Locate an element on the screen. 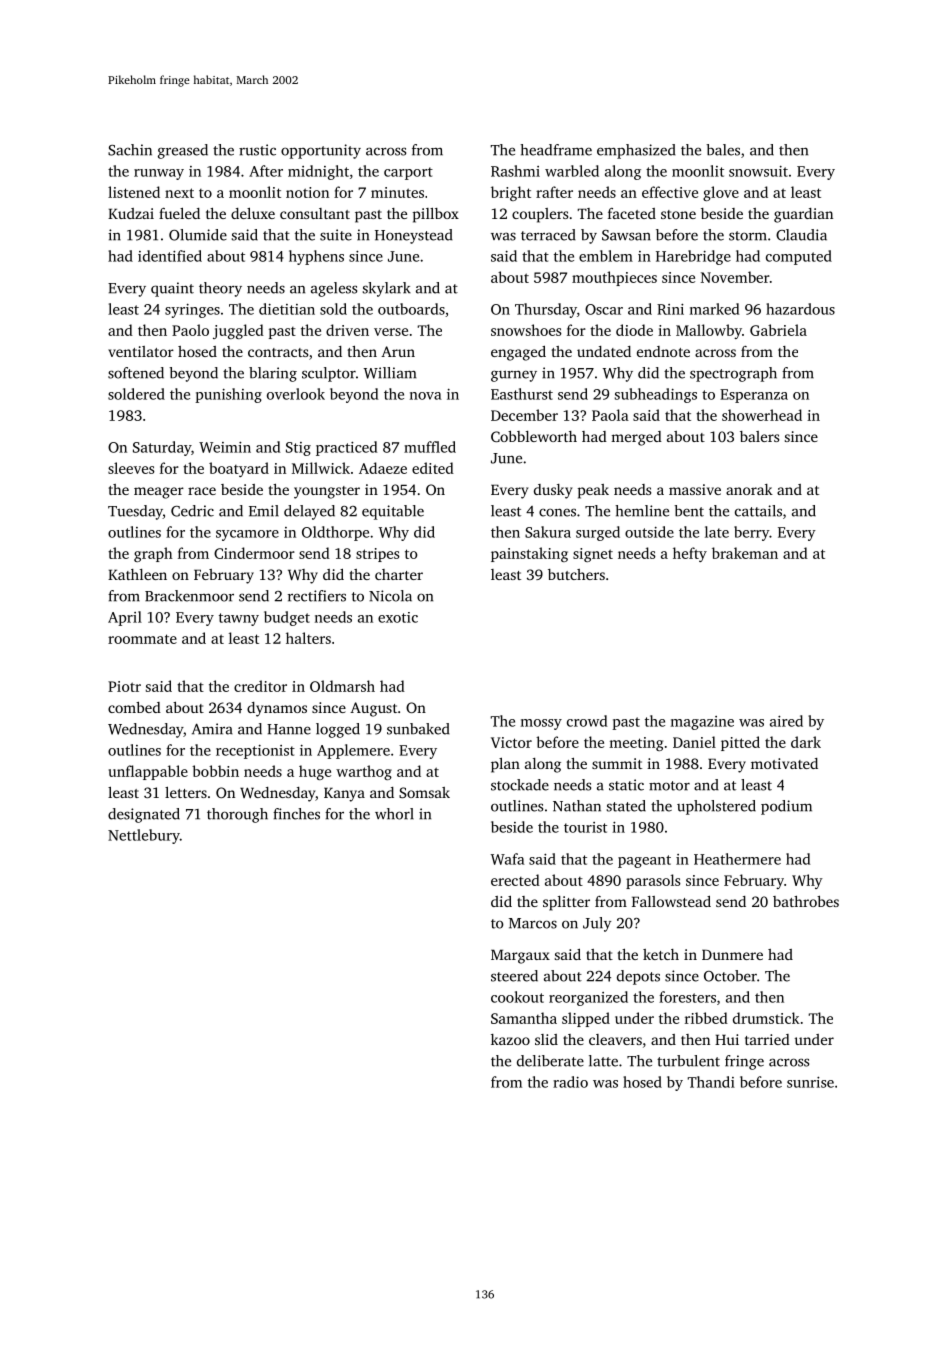  Wafa is located at coordinates (508, 859).
